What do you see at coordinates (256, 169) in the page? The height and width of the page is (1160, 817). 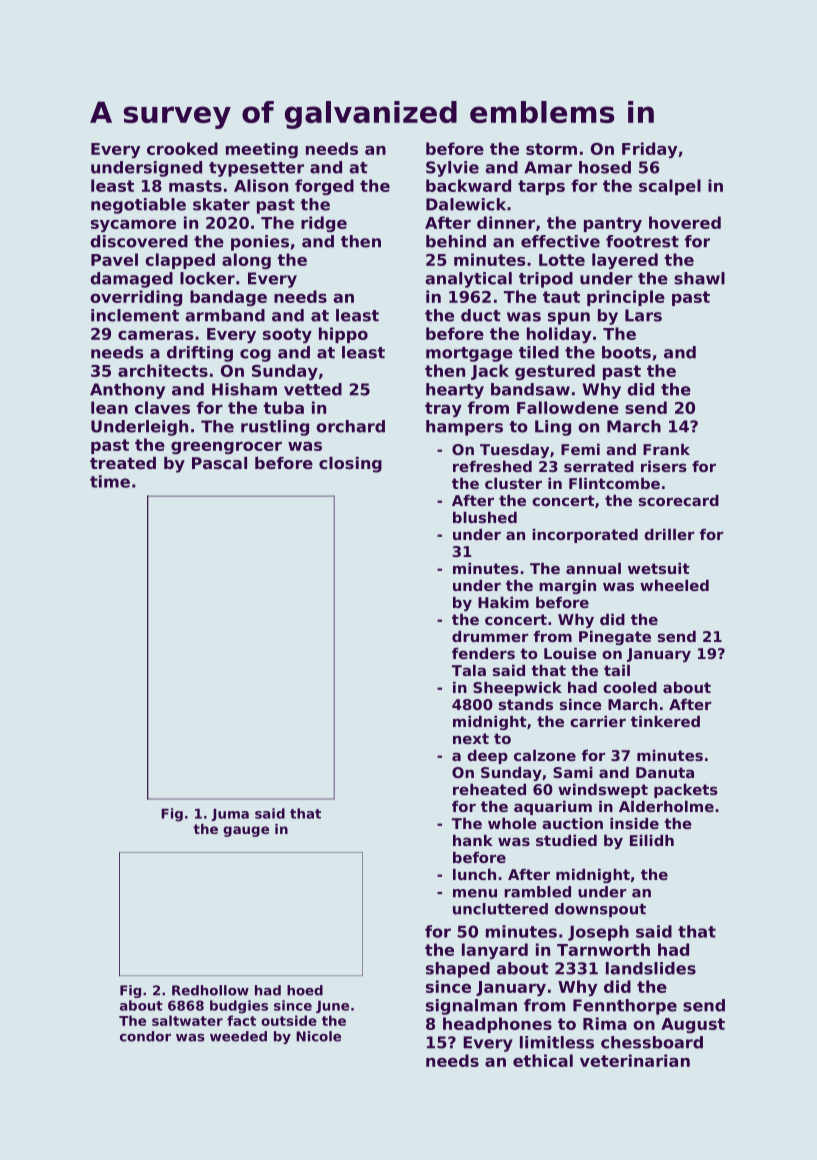 I see `typesetter` at bounding box center [256, 169].
